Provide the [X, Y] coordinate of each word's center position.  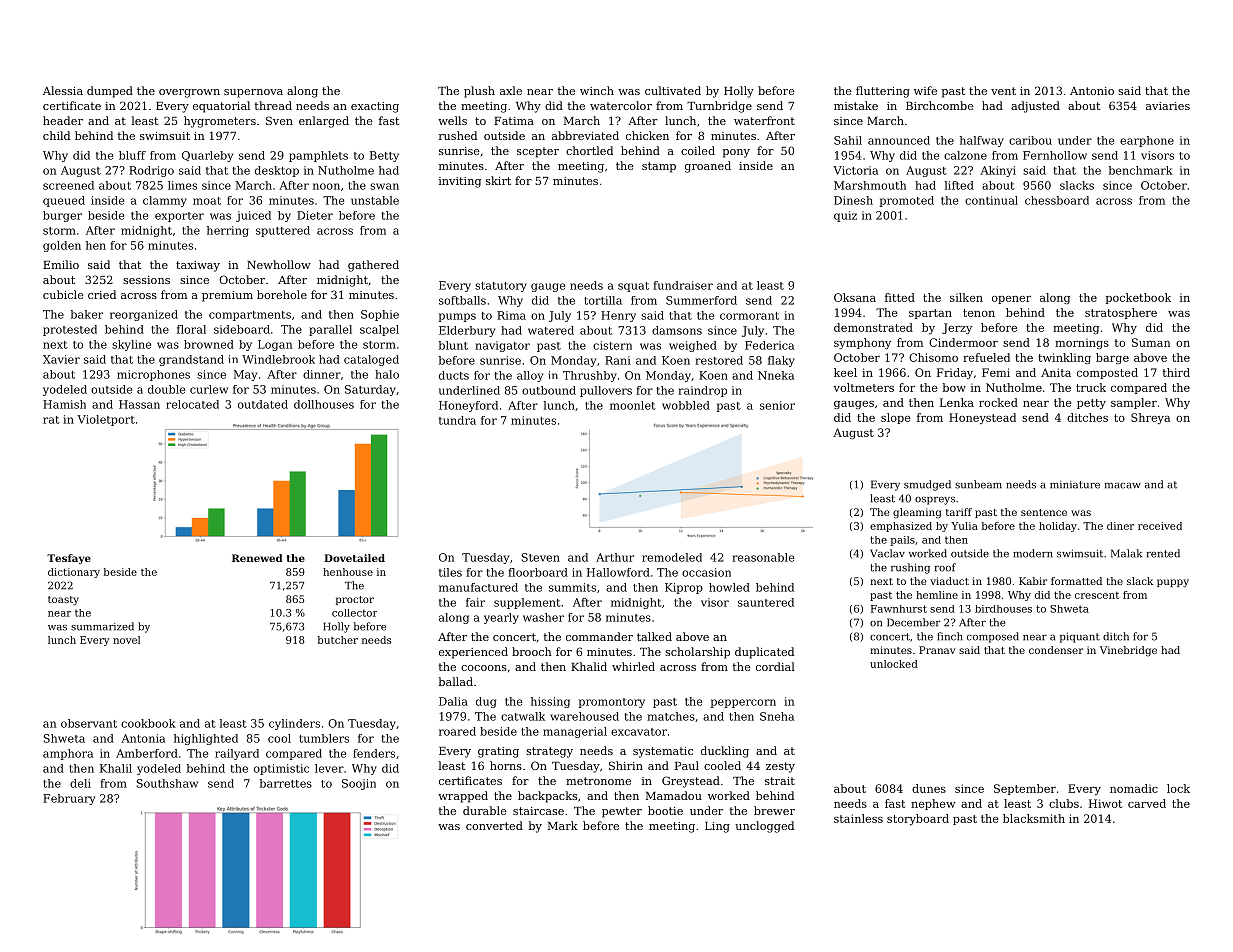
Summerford [701, 300]
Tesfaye [69, 559]
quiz [845, 216]
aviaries [1168, 106]
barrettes [286, 783]
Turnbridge [719, 107]
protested [70, 330]
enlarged [324, 122]
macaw [1123, 486]
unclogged [764, 827]
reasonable [763, 557]
